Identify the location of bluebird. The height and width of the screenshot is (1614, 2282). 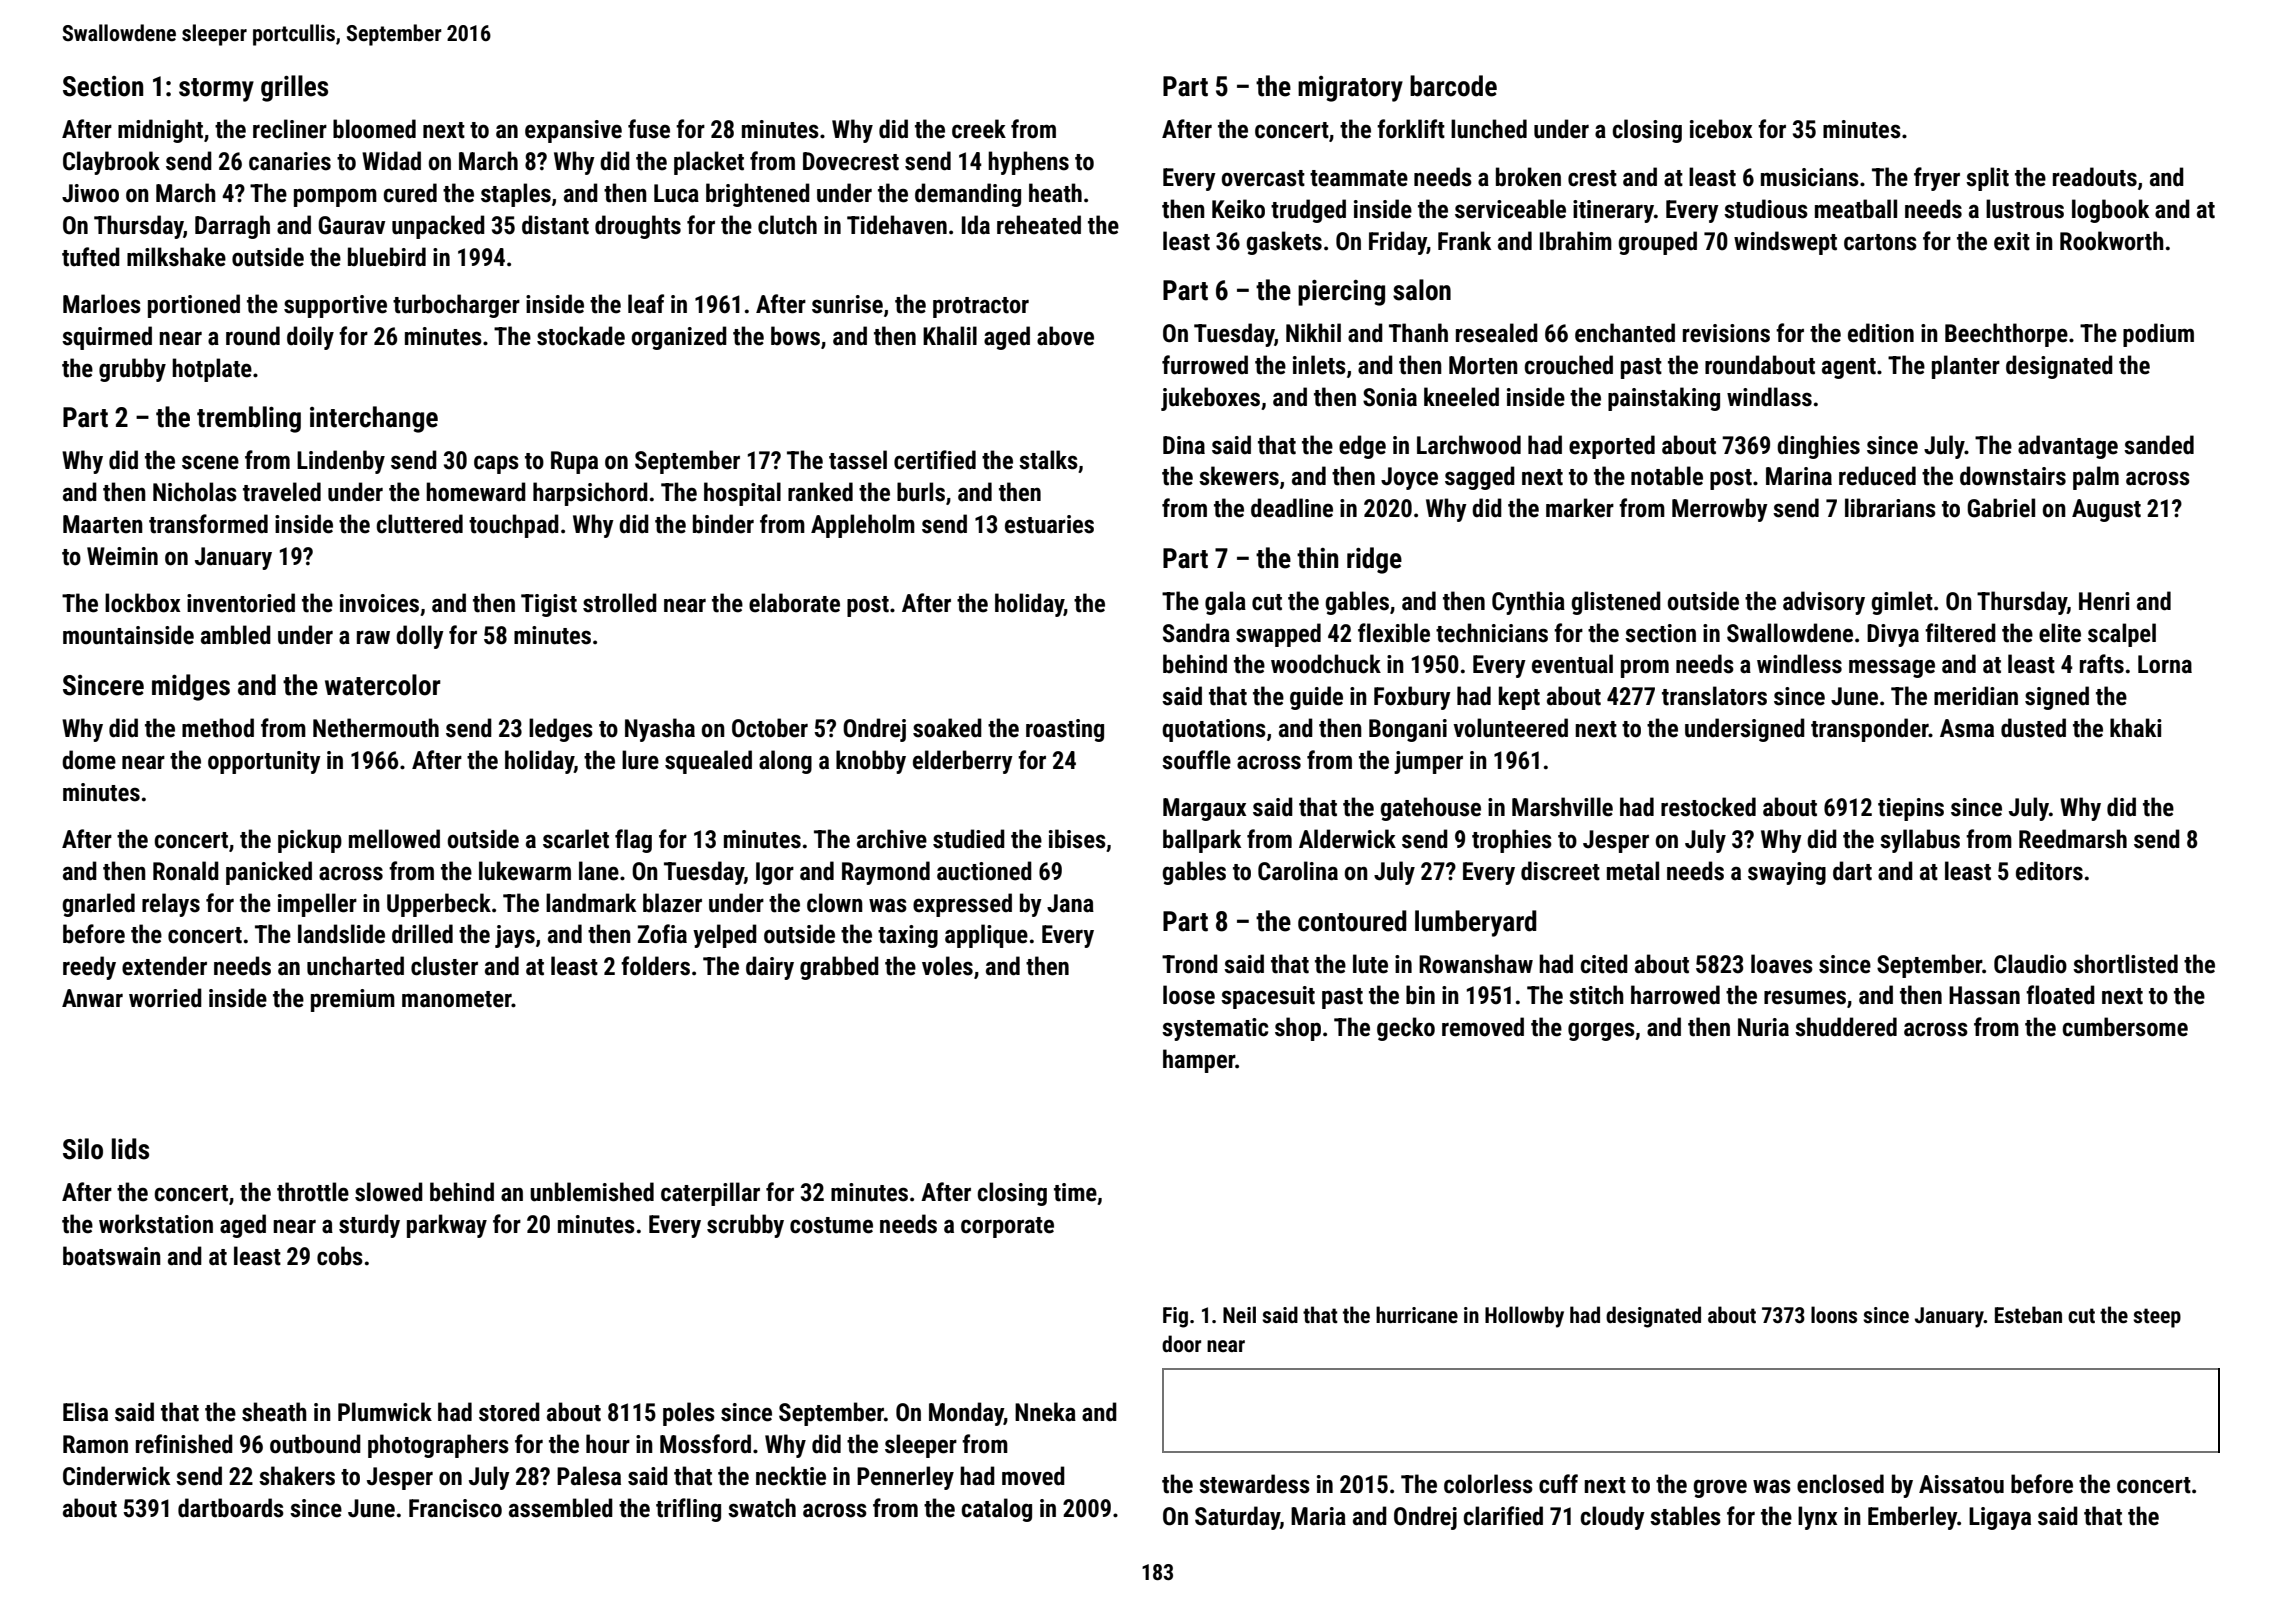
(387, 257).
